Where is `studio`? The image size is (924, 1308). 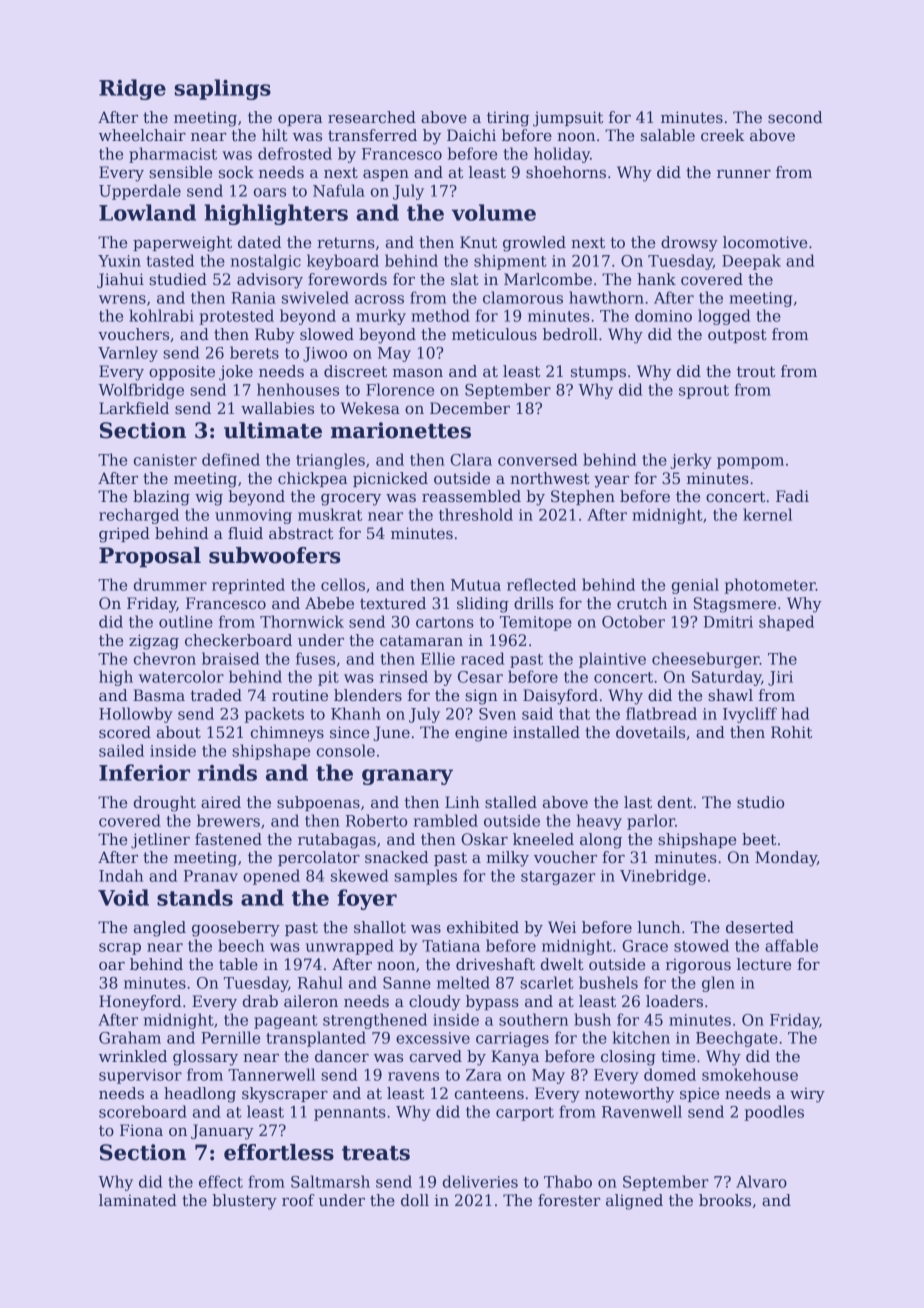 studio is located at coordinates (760, 802).
